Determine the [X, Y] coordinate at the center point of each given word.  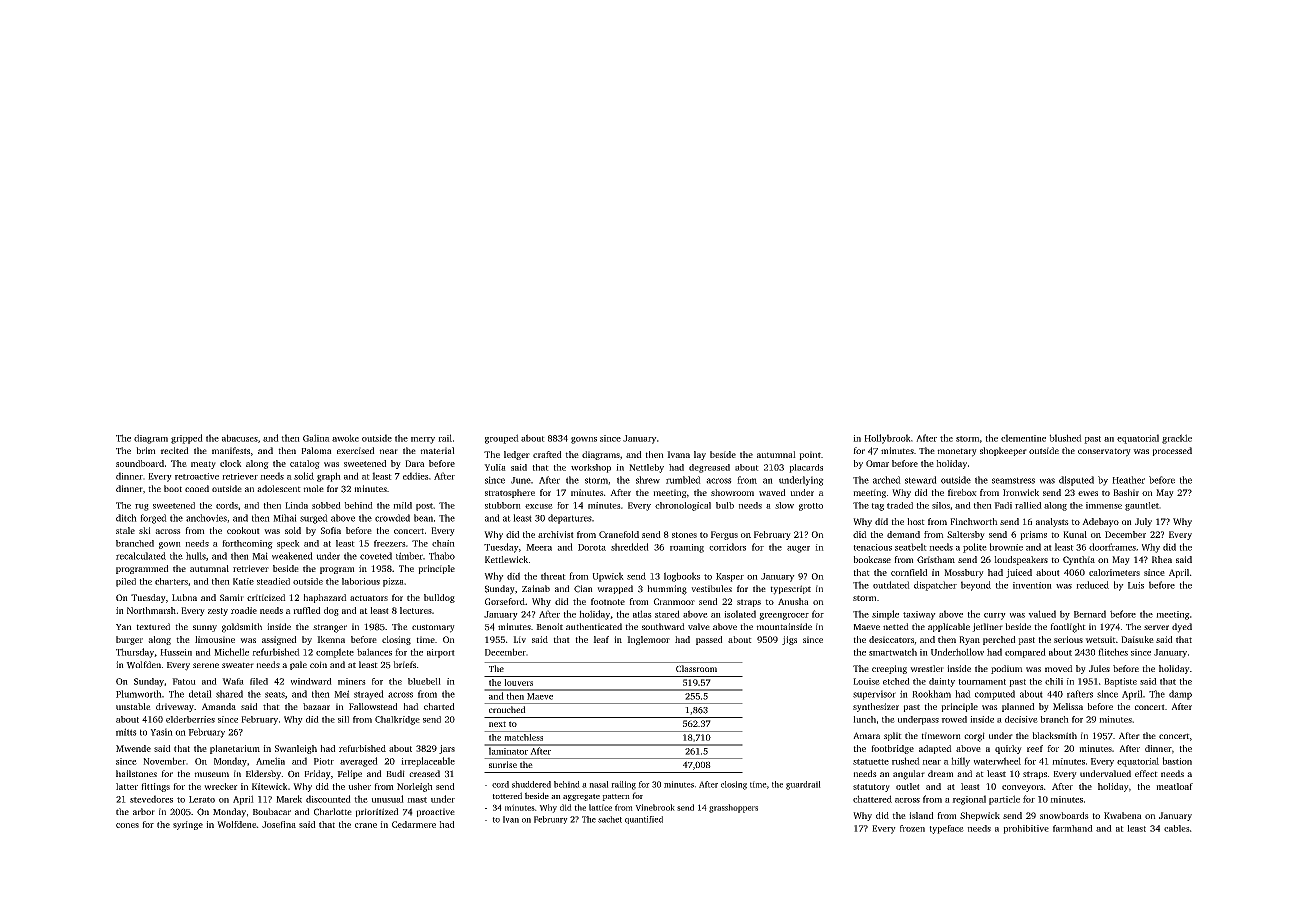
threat [553, 576]
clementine [1023, 438]
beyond [976, 586]
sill [343, 719]
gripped [187, 439]
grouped [502, 439]
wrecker [221, 786]
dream [941, 773]
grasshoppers [733, 808]
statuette [871, 762]
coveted [376, 556]
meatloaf [1174, 786]
